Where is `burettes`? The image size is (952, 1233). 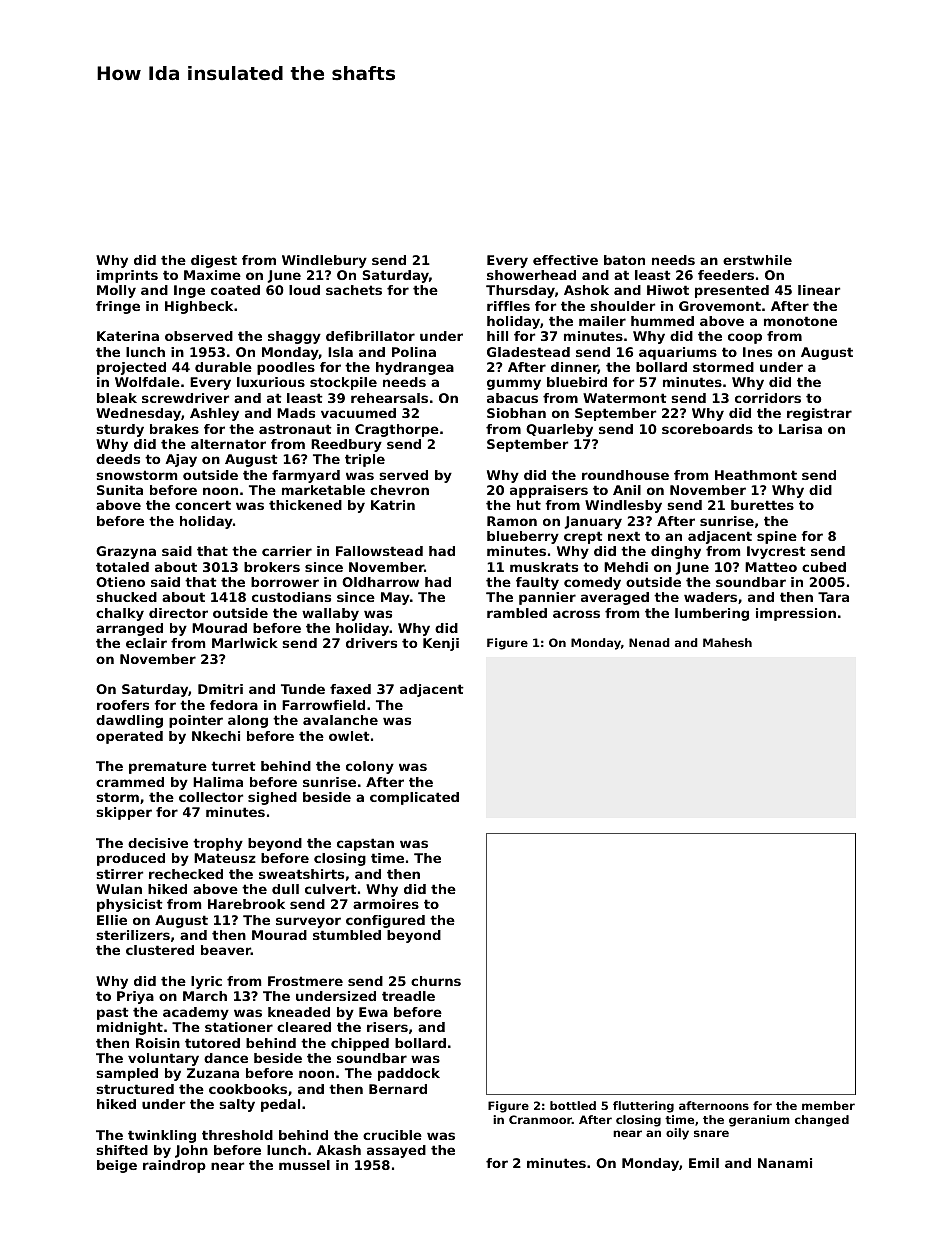
burettes is located at coordinates (762, 505).
